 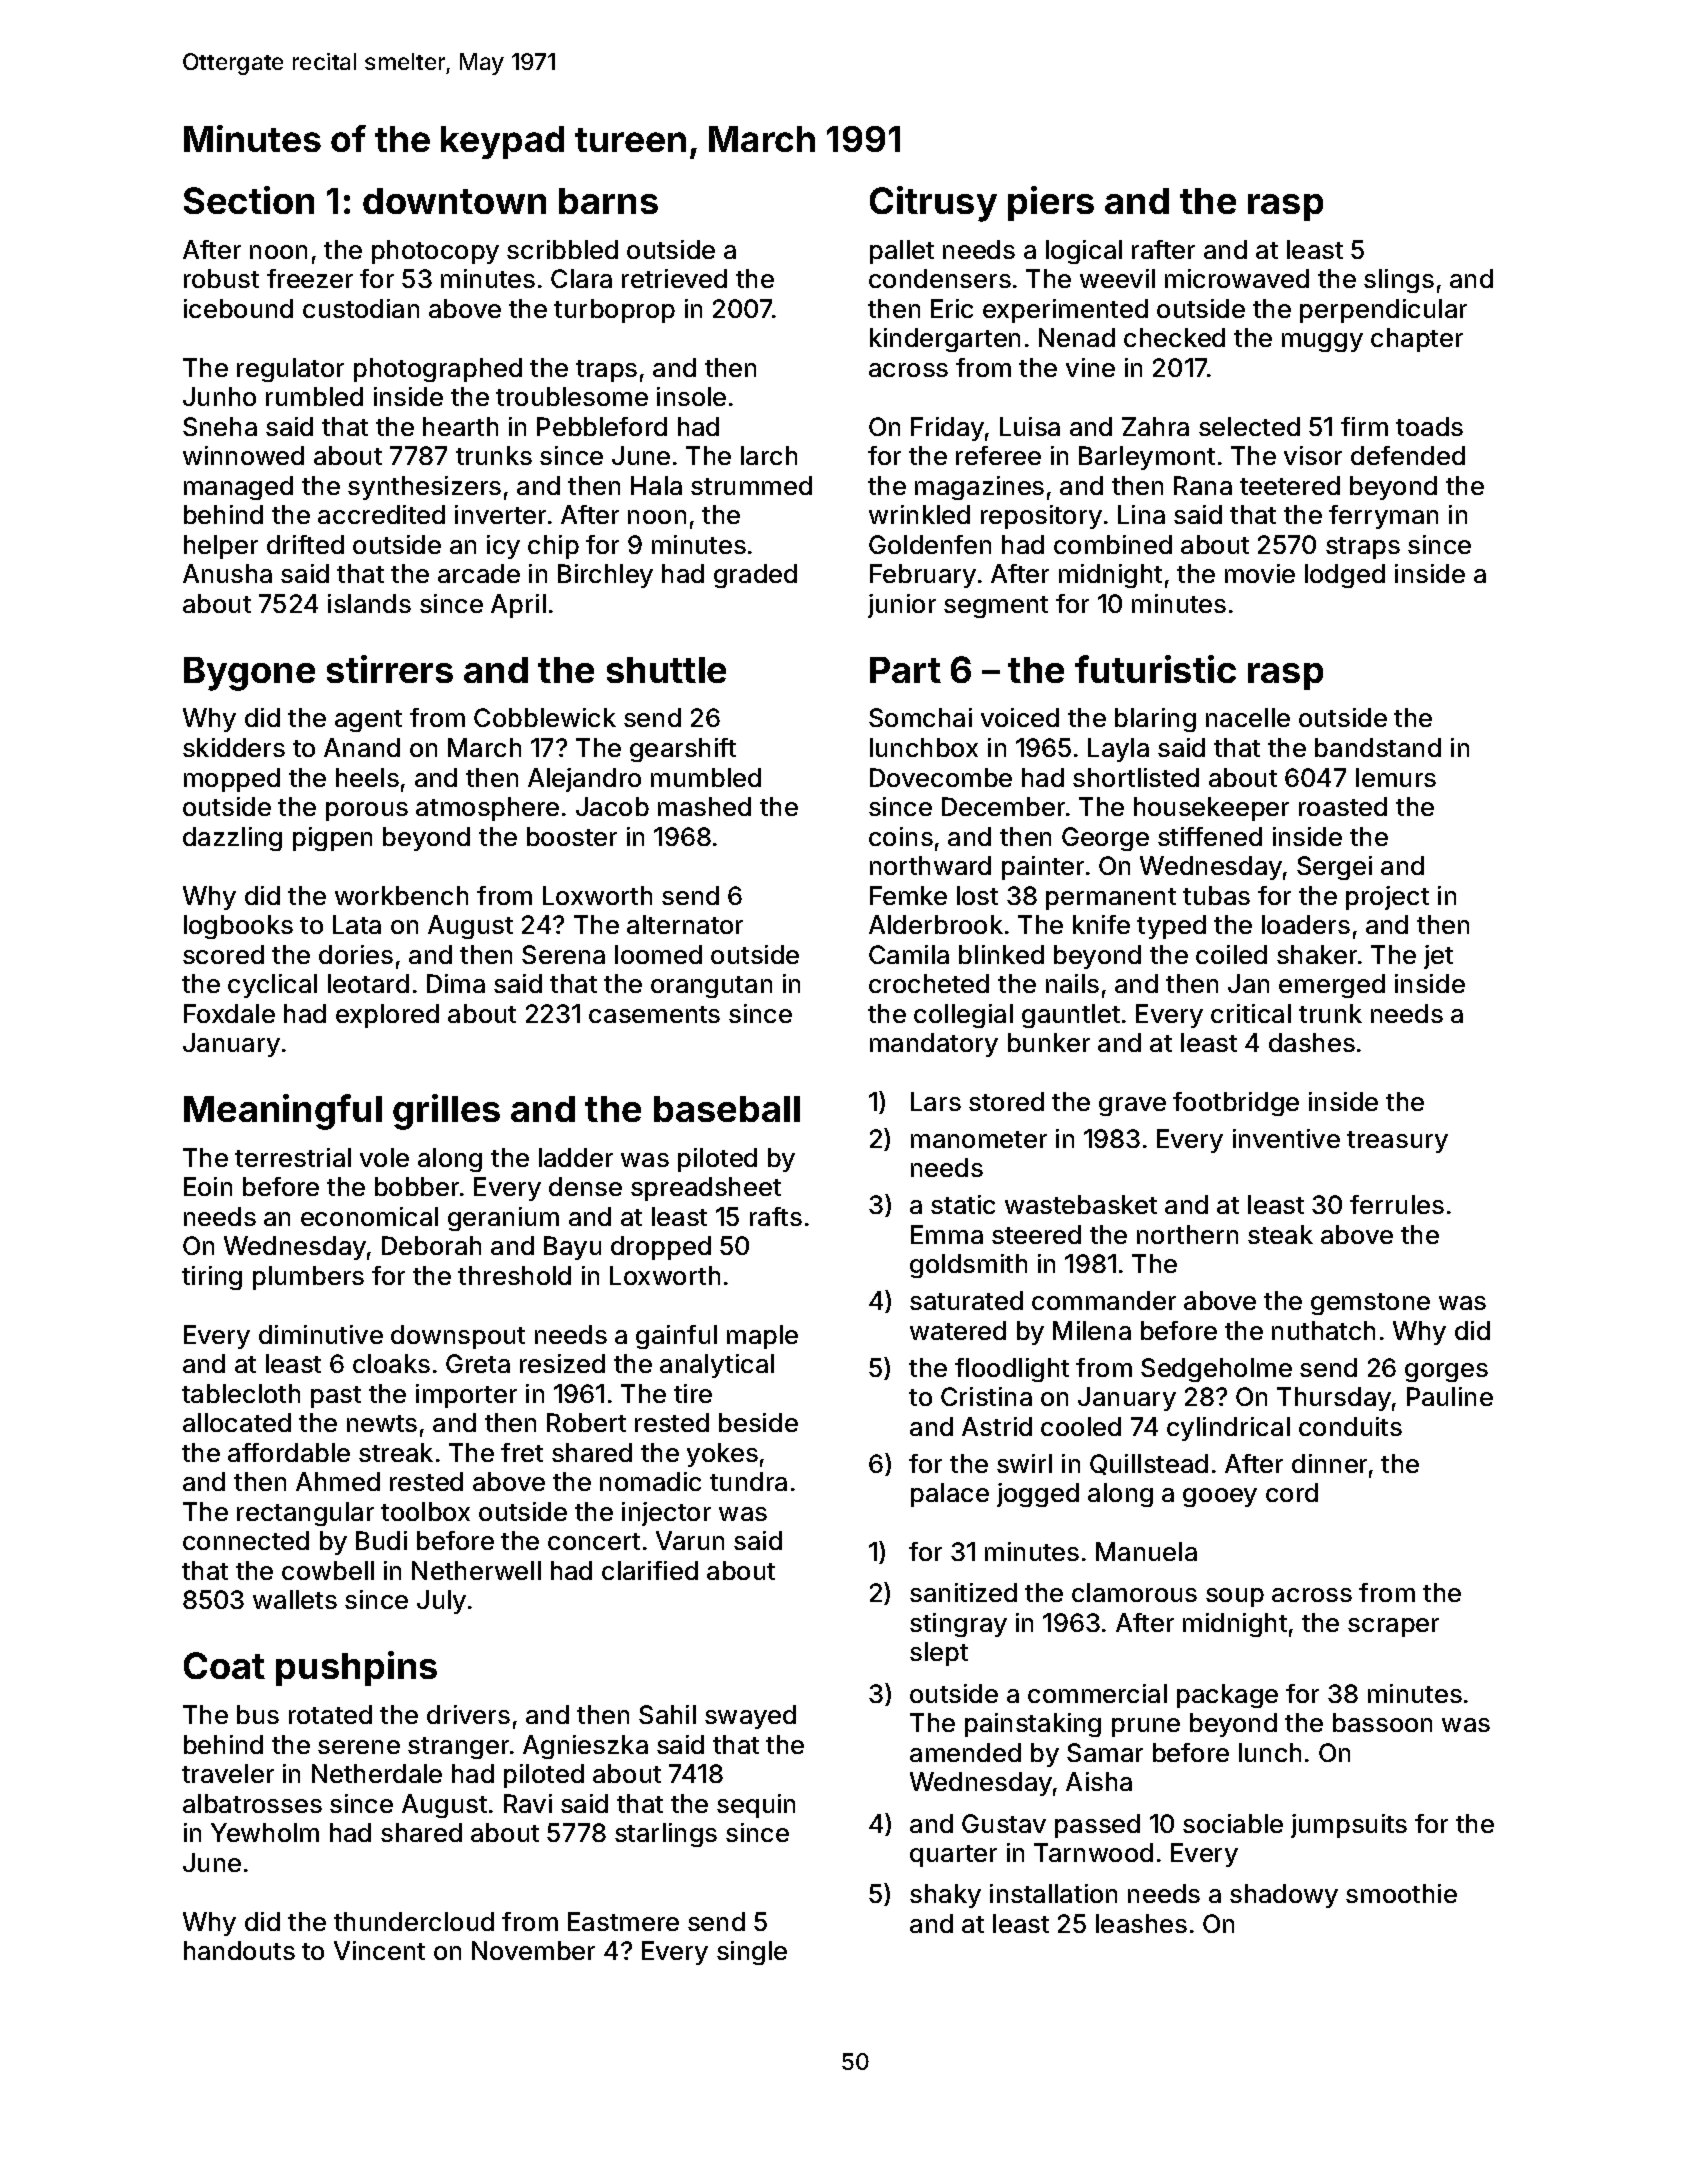 What do you see at coordinates (228, 1773) in the page?
I see `traveler` at bounding box center [228, 1773].
